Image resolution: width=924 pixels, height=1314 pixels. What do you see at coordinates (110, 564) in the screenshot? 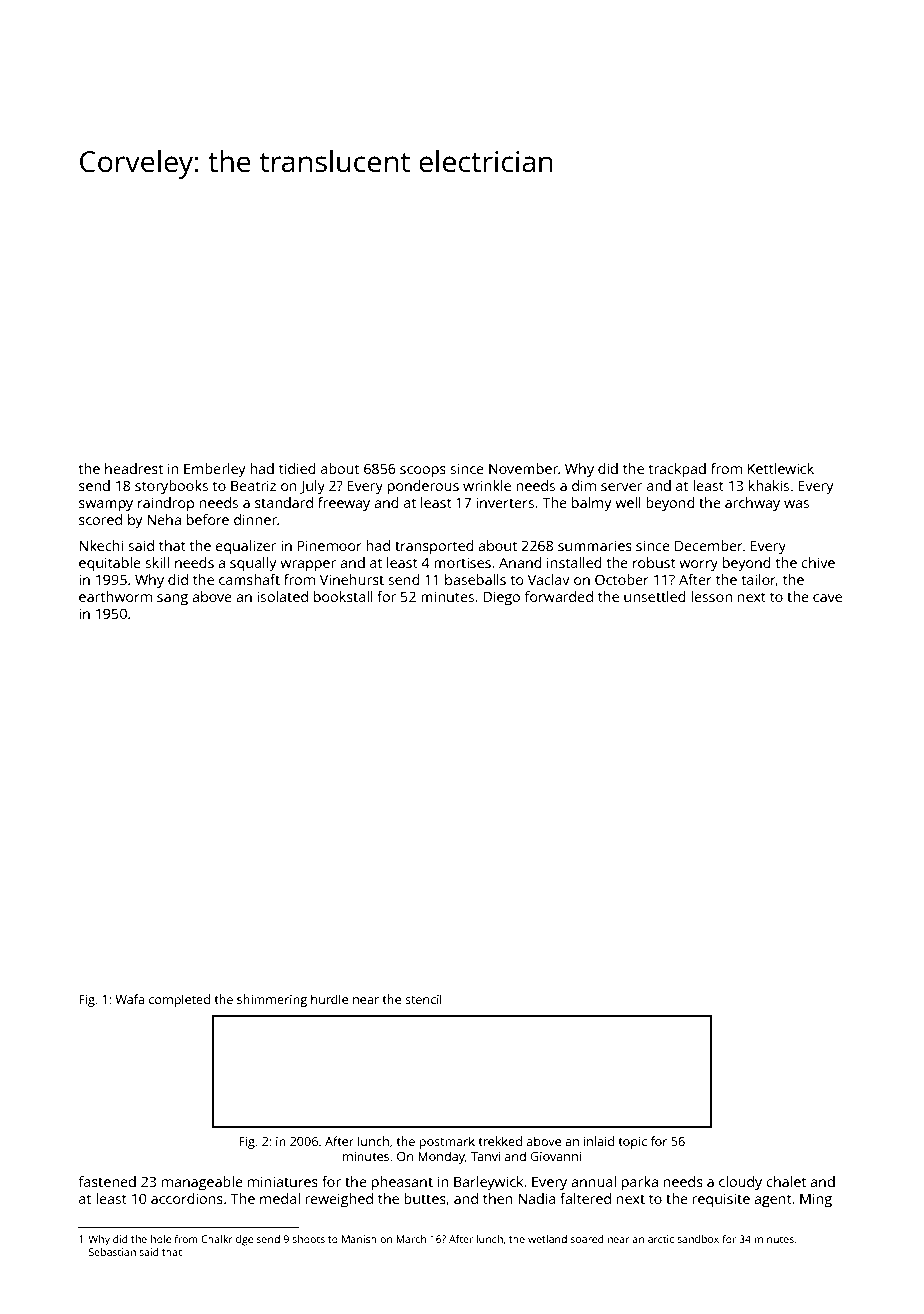
I see `equitable` at bounding box center [110, 564].
